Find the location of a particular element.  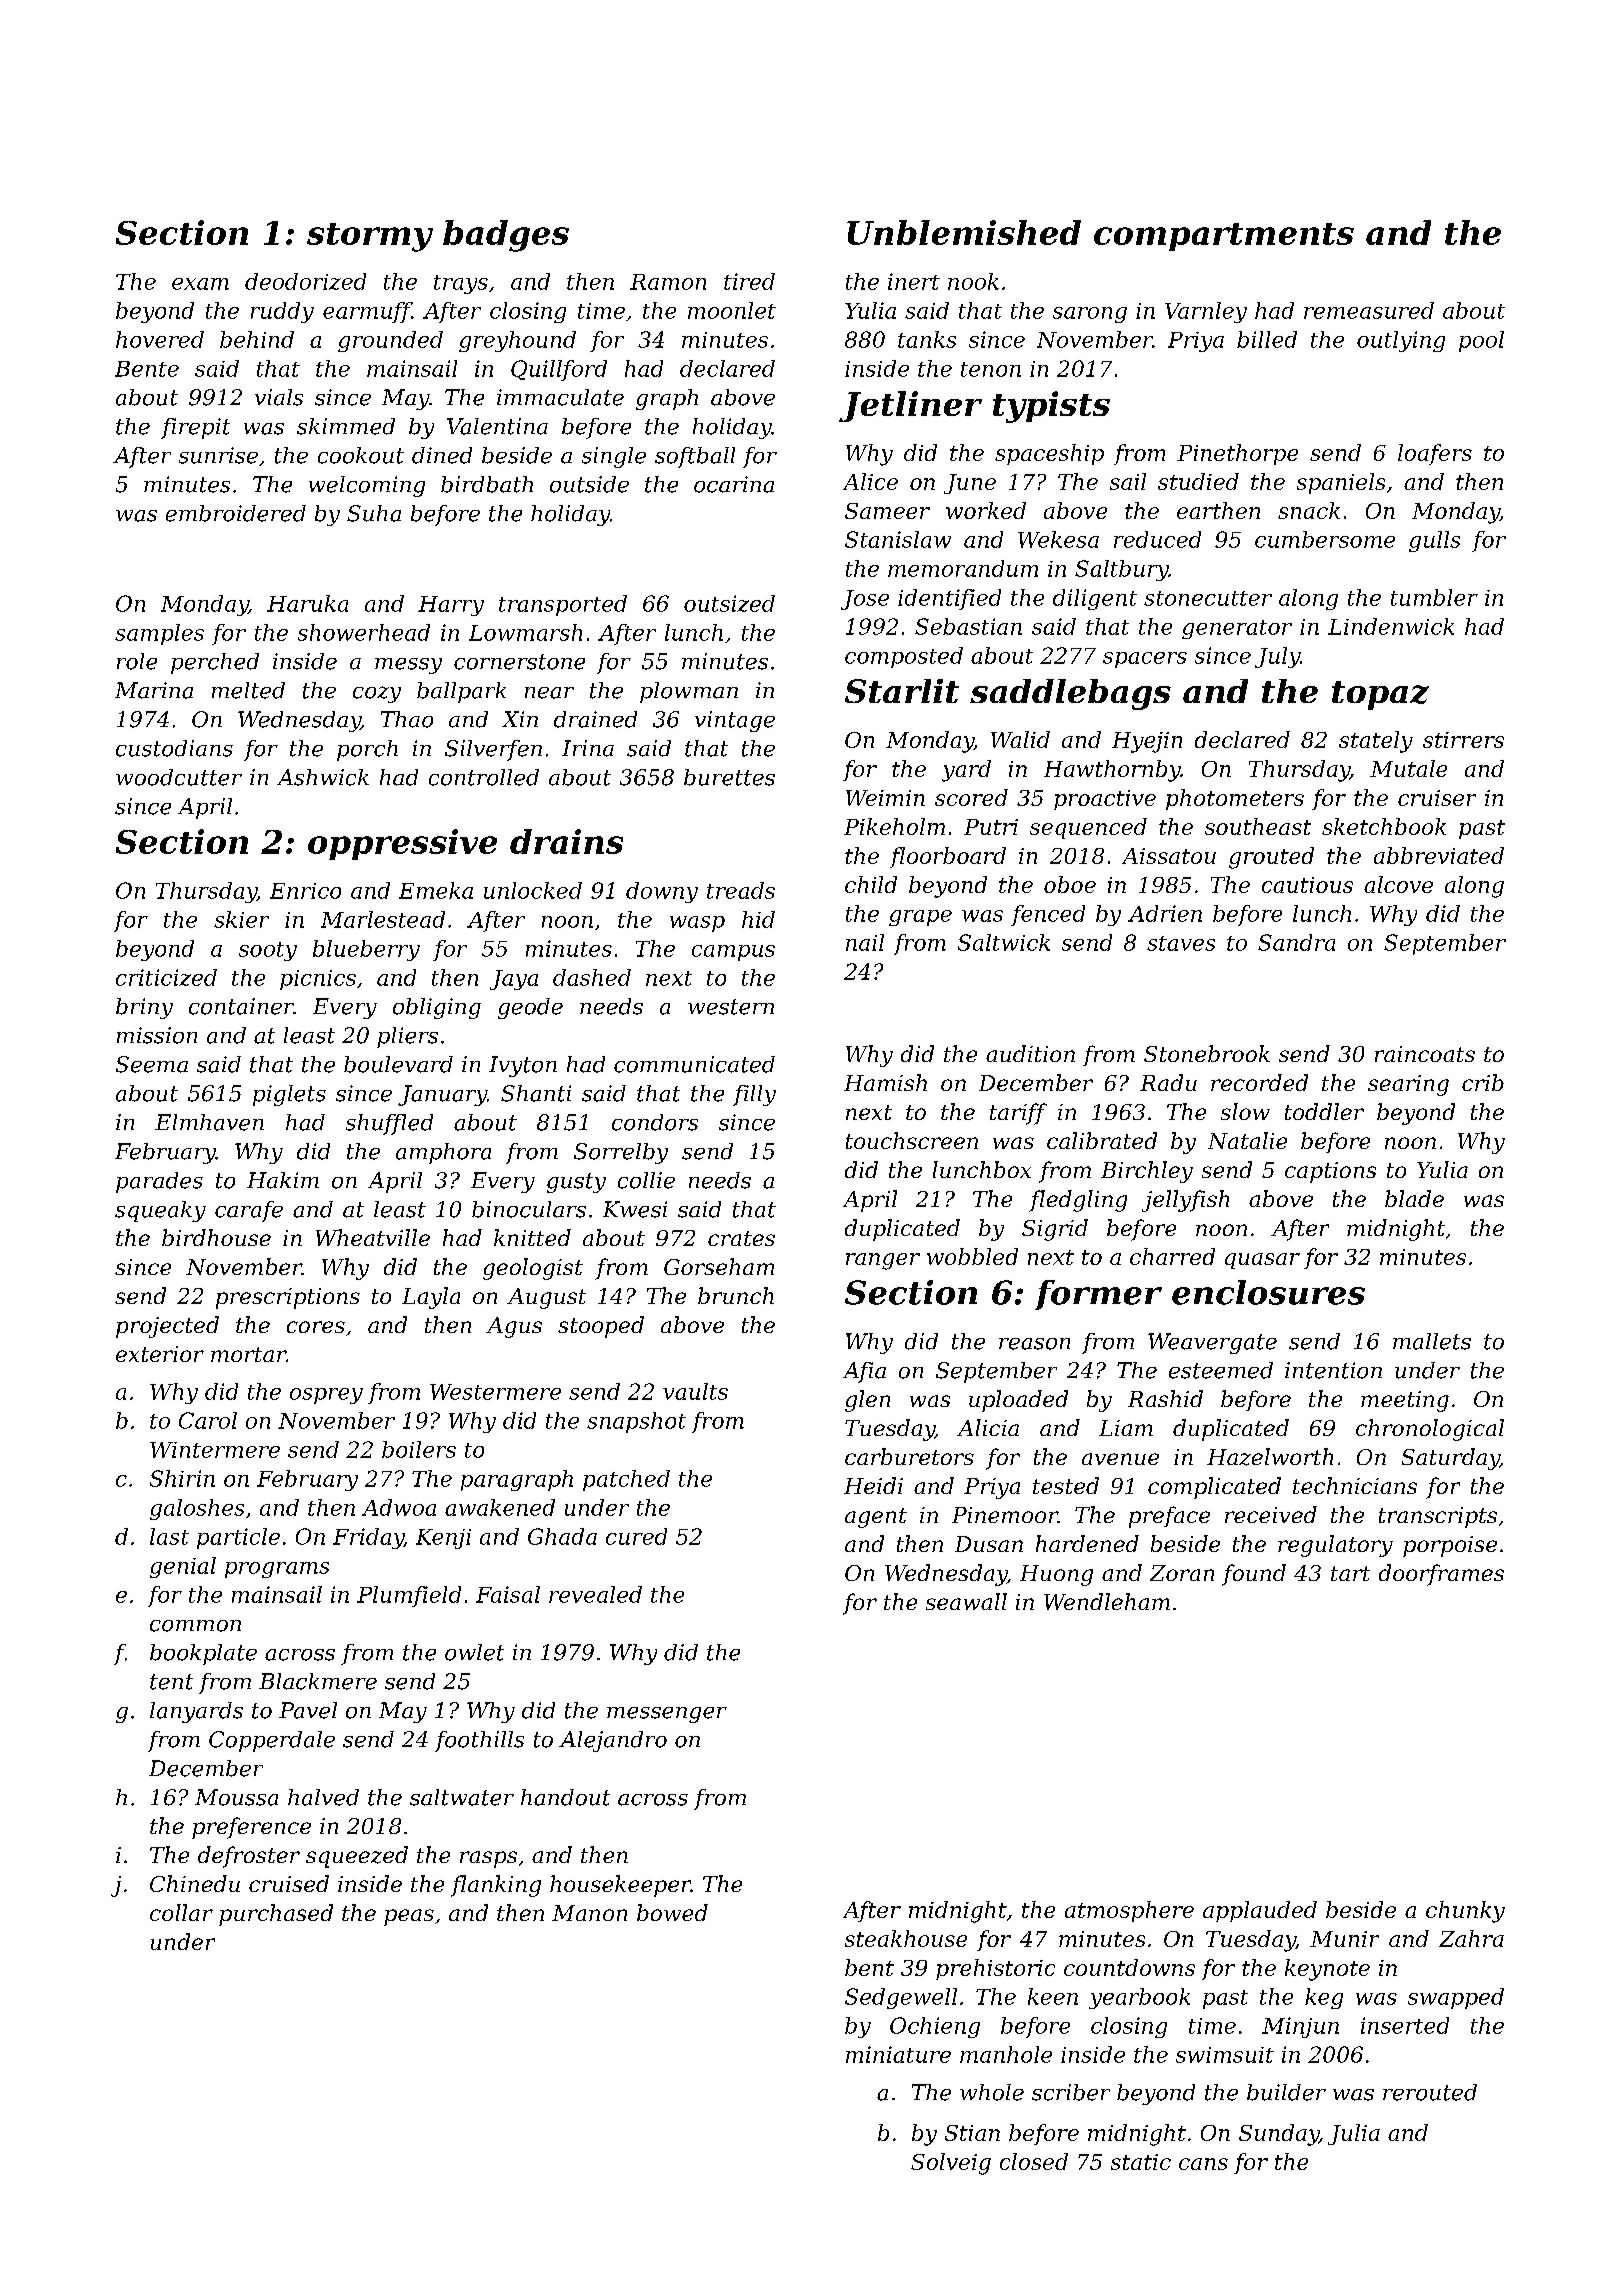

moonlet is located at coordinates (732, 310).
